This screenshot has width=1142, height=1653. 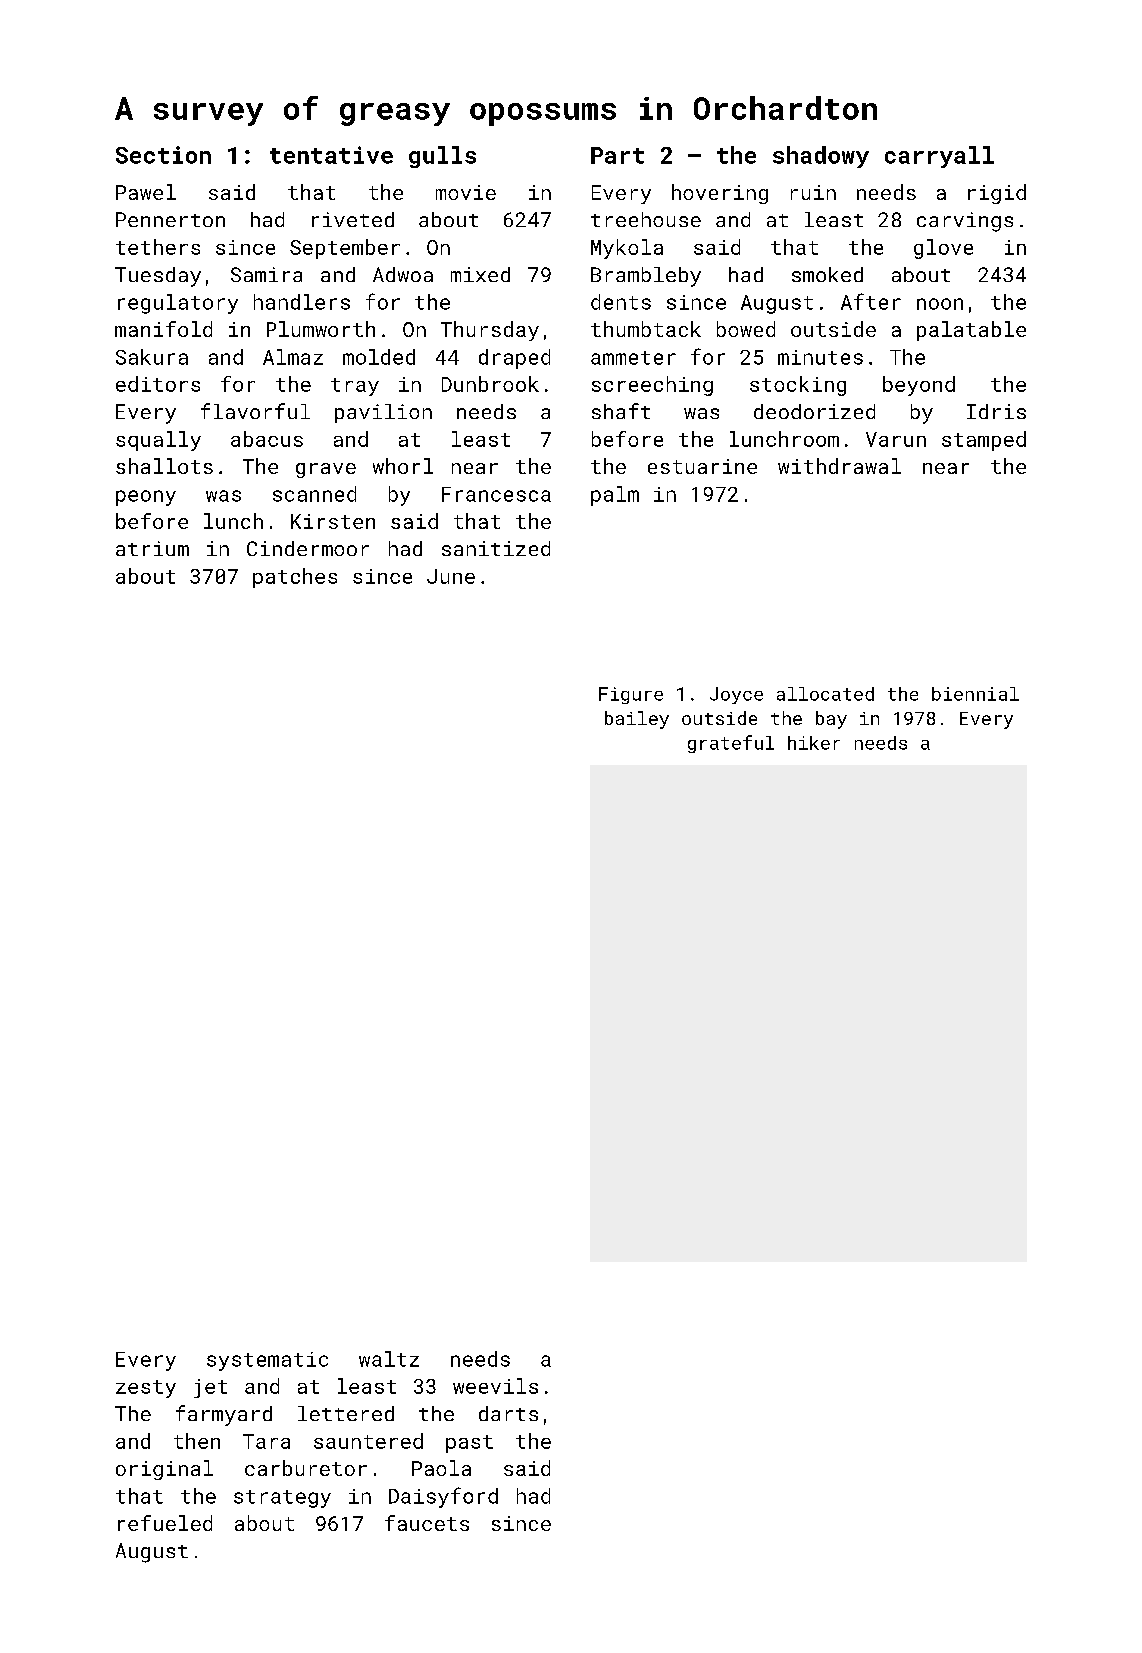 I want to click on bailey, so click(x=637, y=720).
